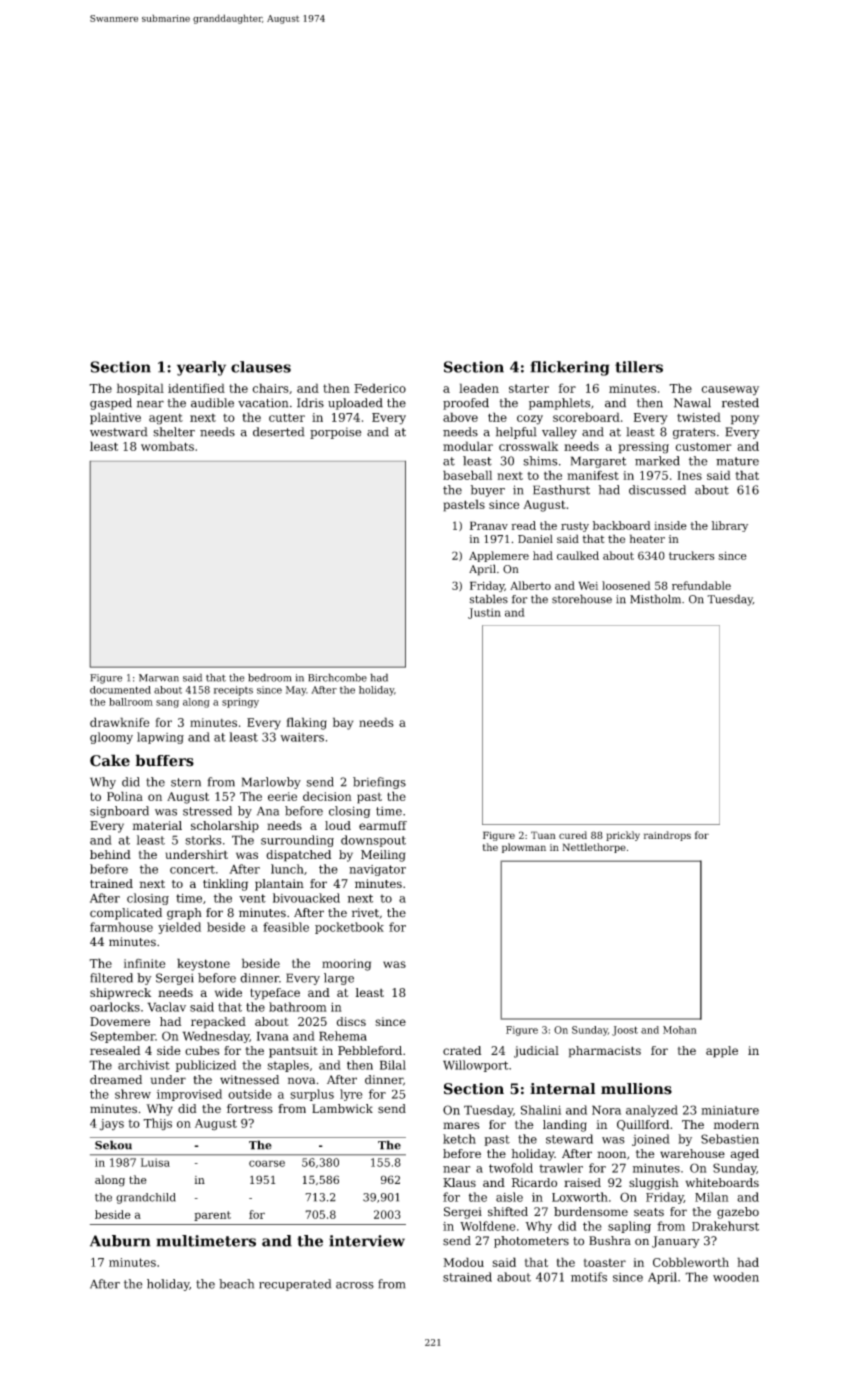 Image resolution: width=849 pixels, height=1400 pixels. Describe the element at coordinates (373, 841) in the screenshot. I see `downspout` at that location.
